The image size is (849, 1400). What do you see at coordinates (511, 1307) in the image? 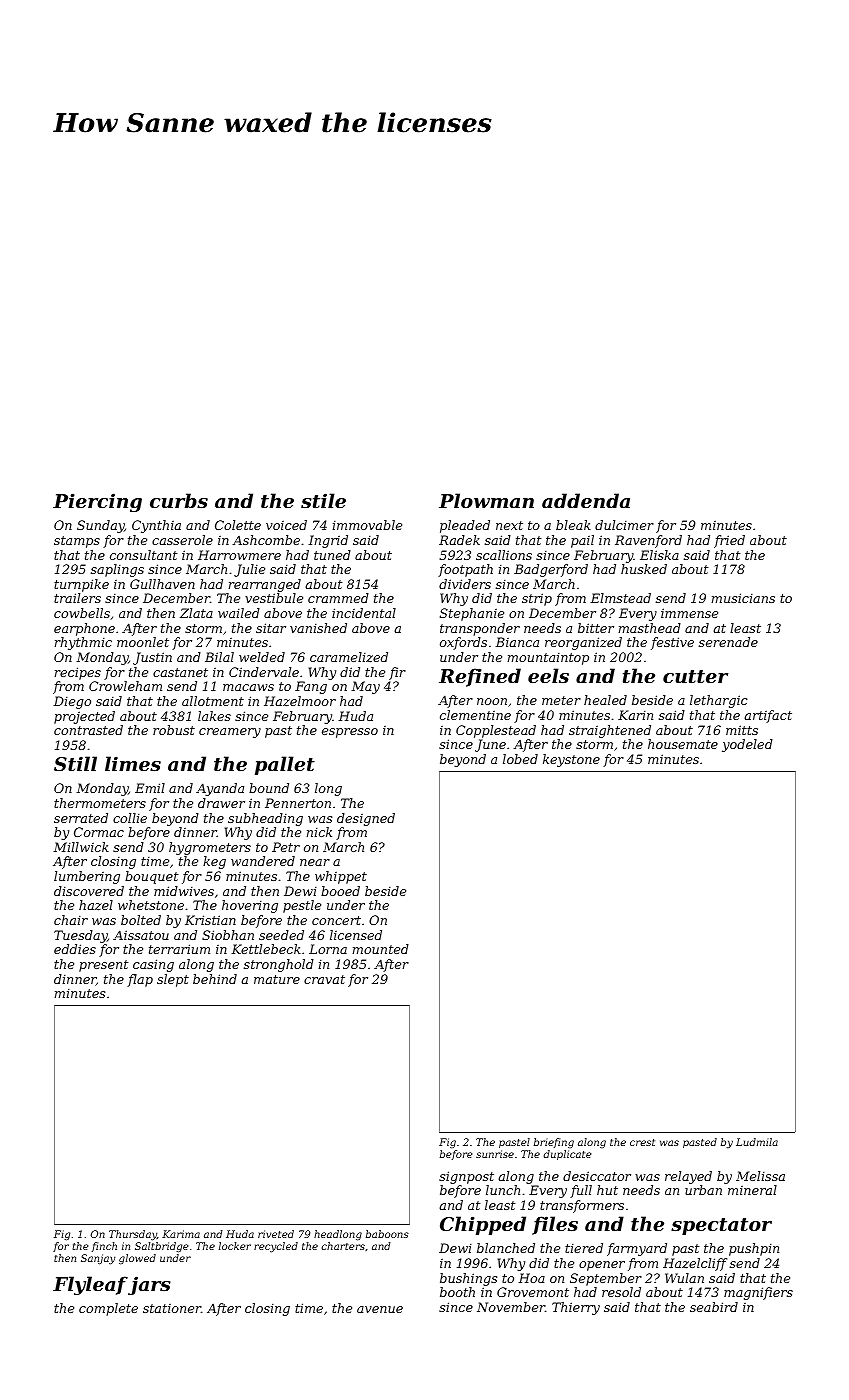
I see `November` at bounding box center [511, 1307].
